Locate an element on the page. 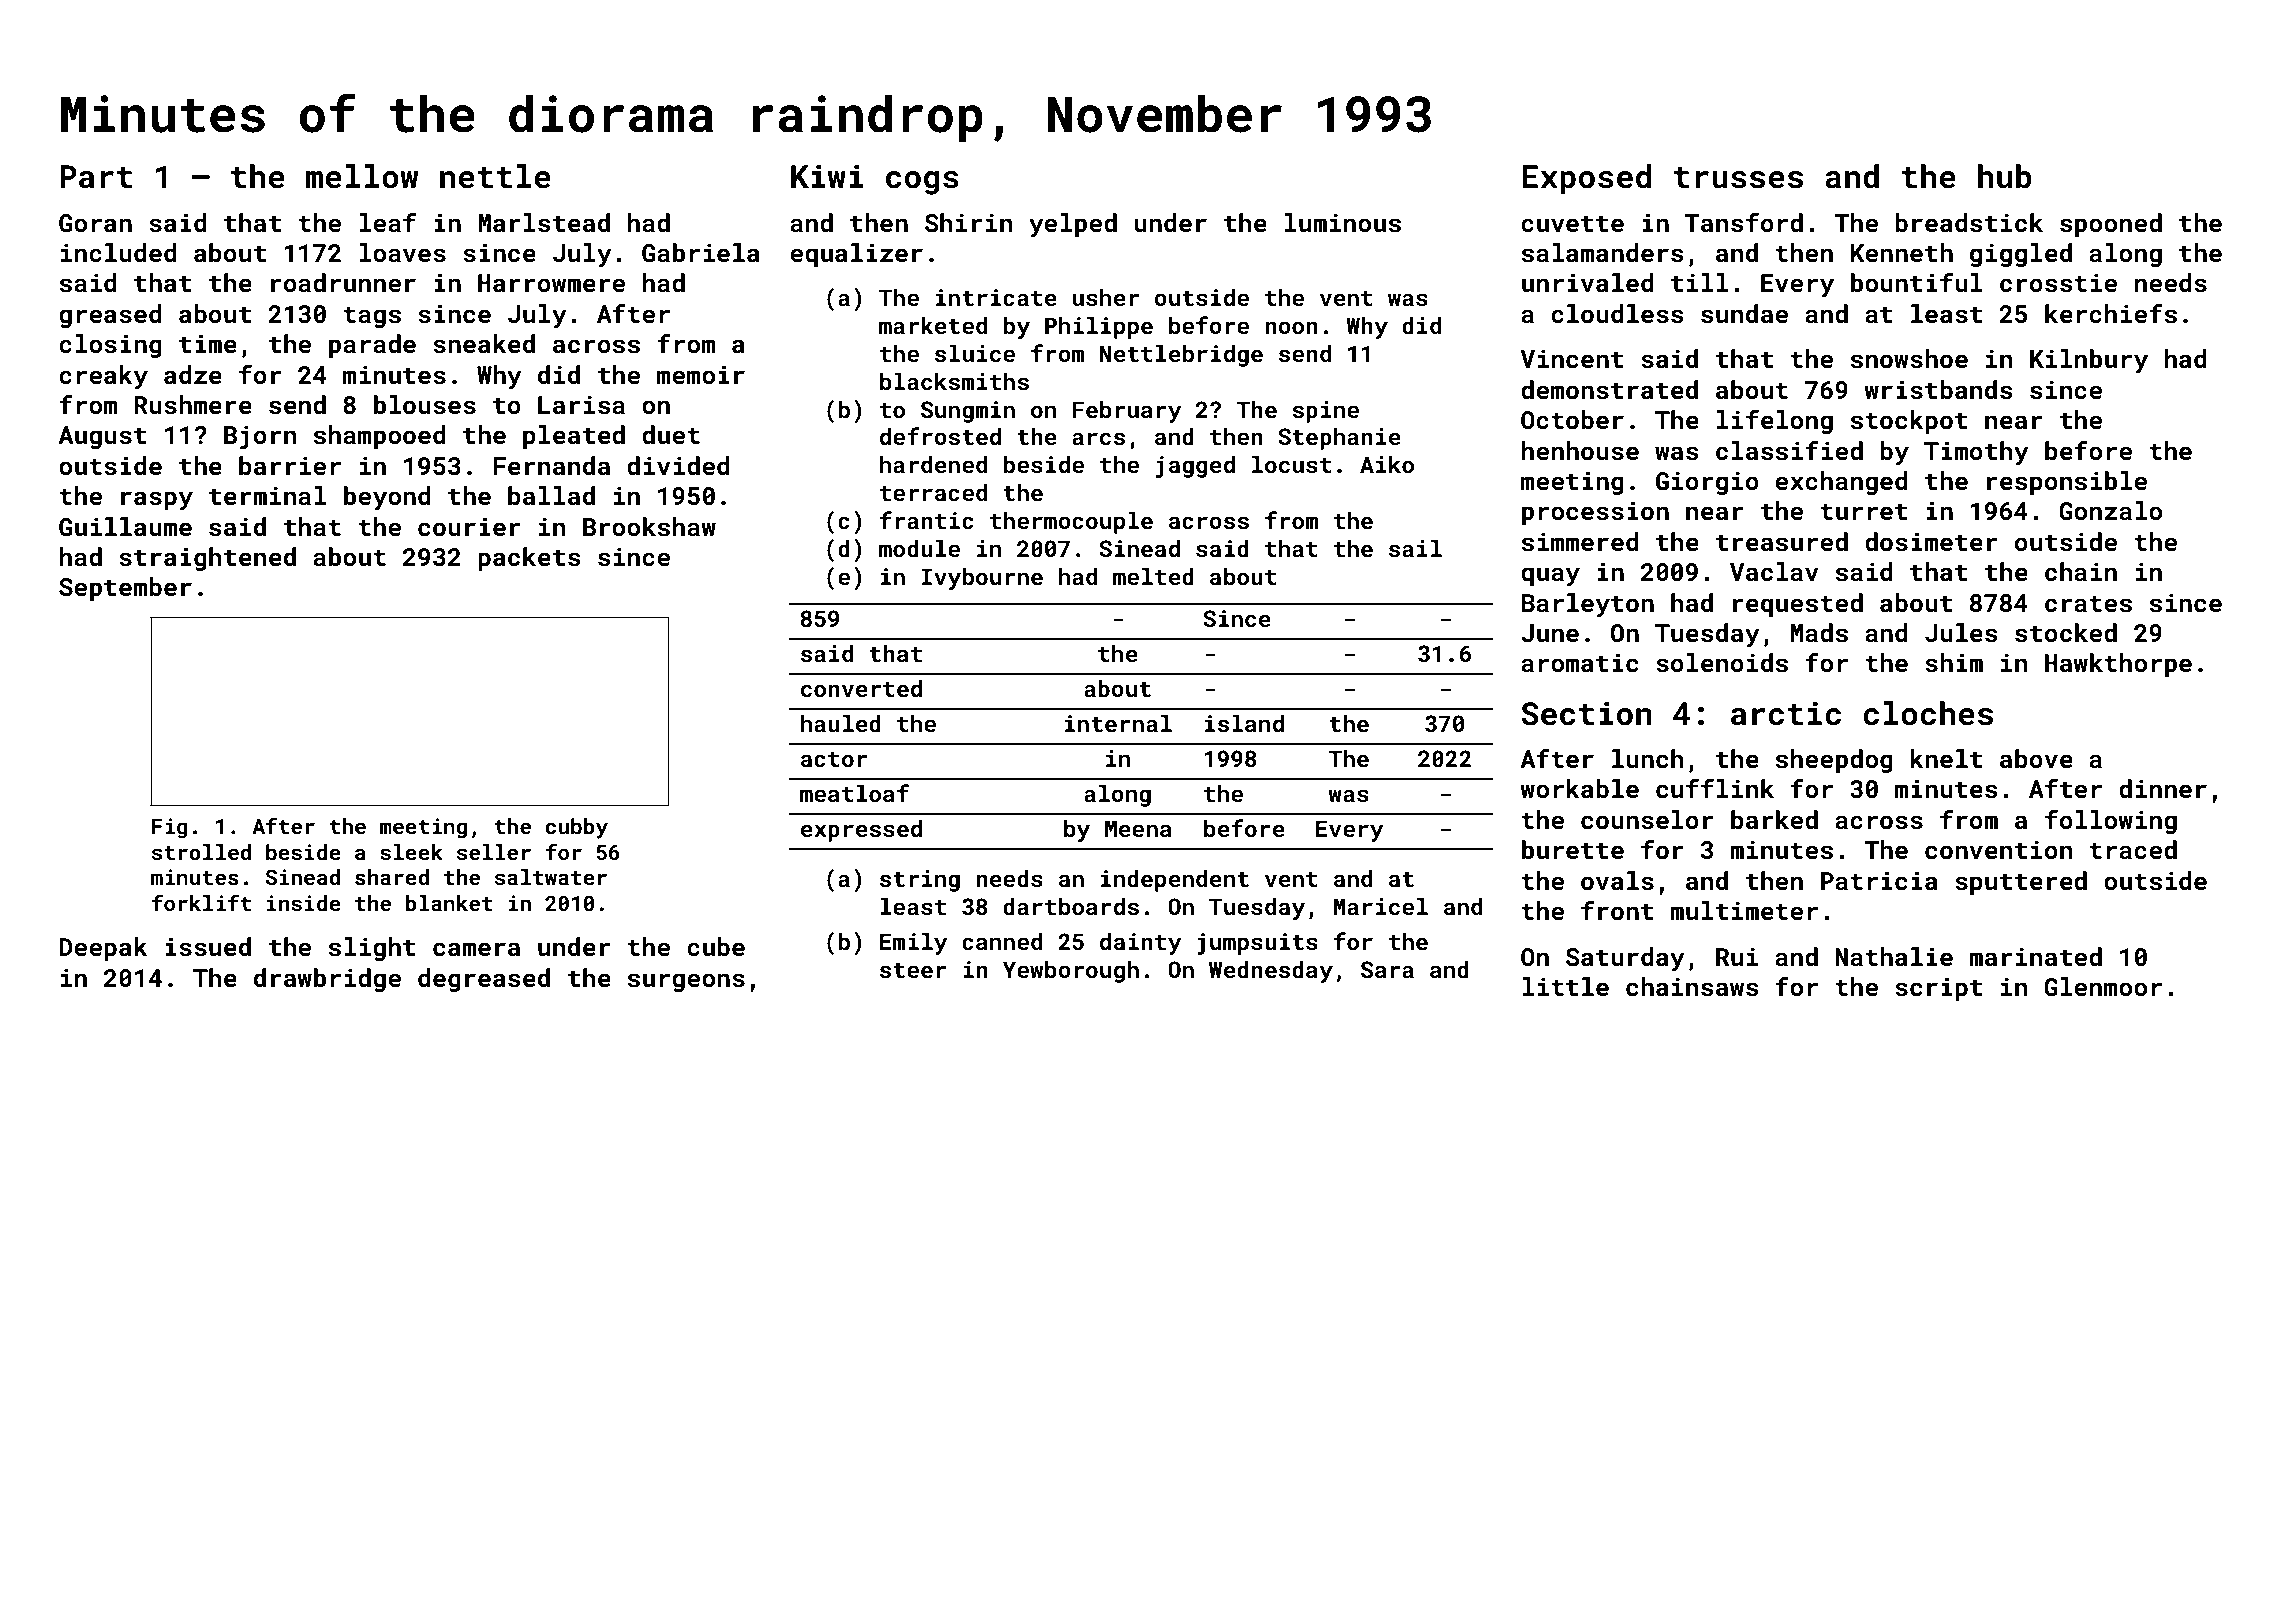 This document has height=1614, width=2282. luminous is located at coordinates (1343, 223).
